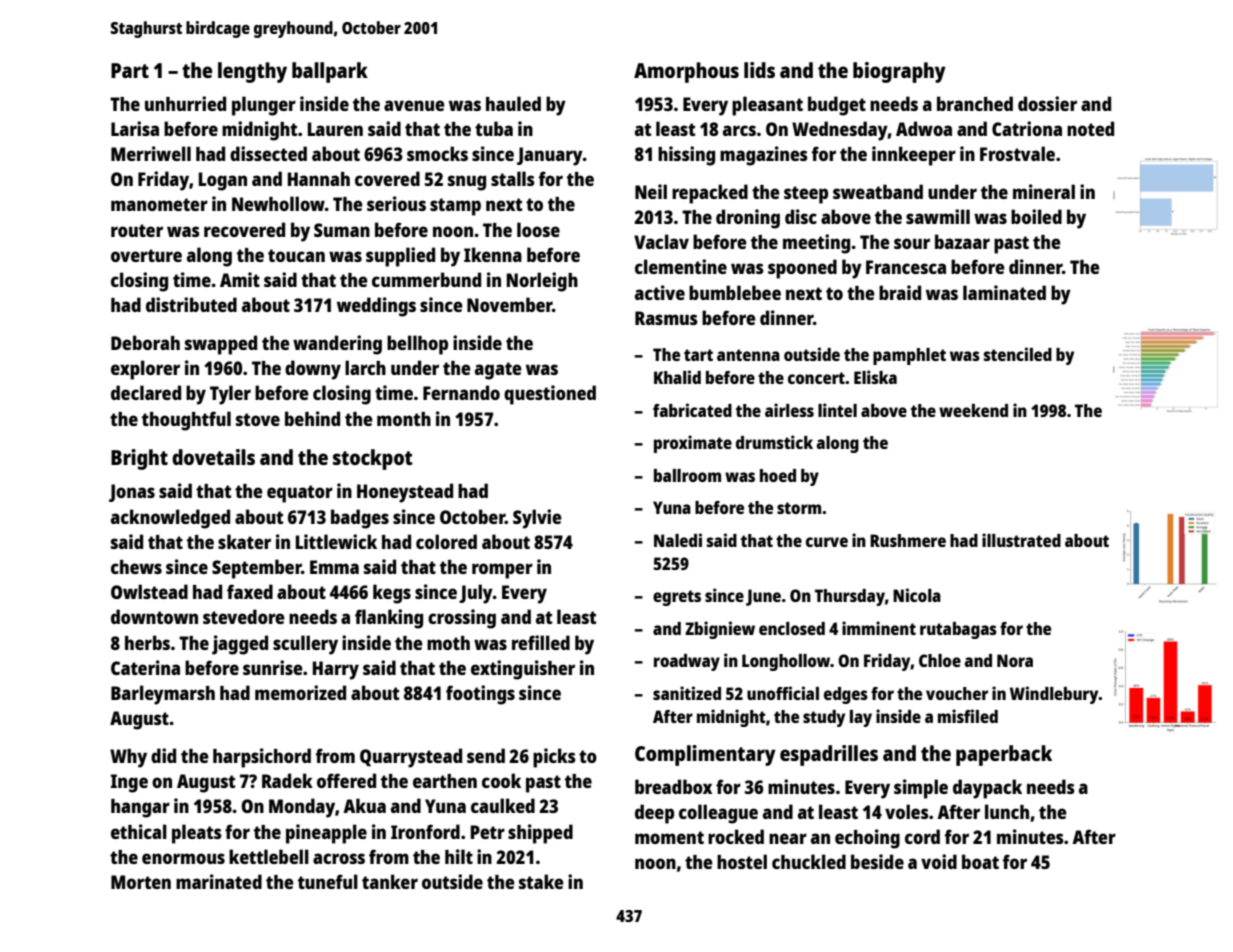 Image resolution: width=1233 pixels, height=952 pixels. Describe the element at coordinates (269, 856) in the screenshot. I see `kettlebell` at that location.
